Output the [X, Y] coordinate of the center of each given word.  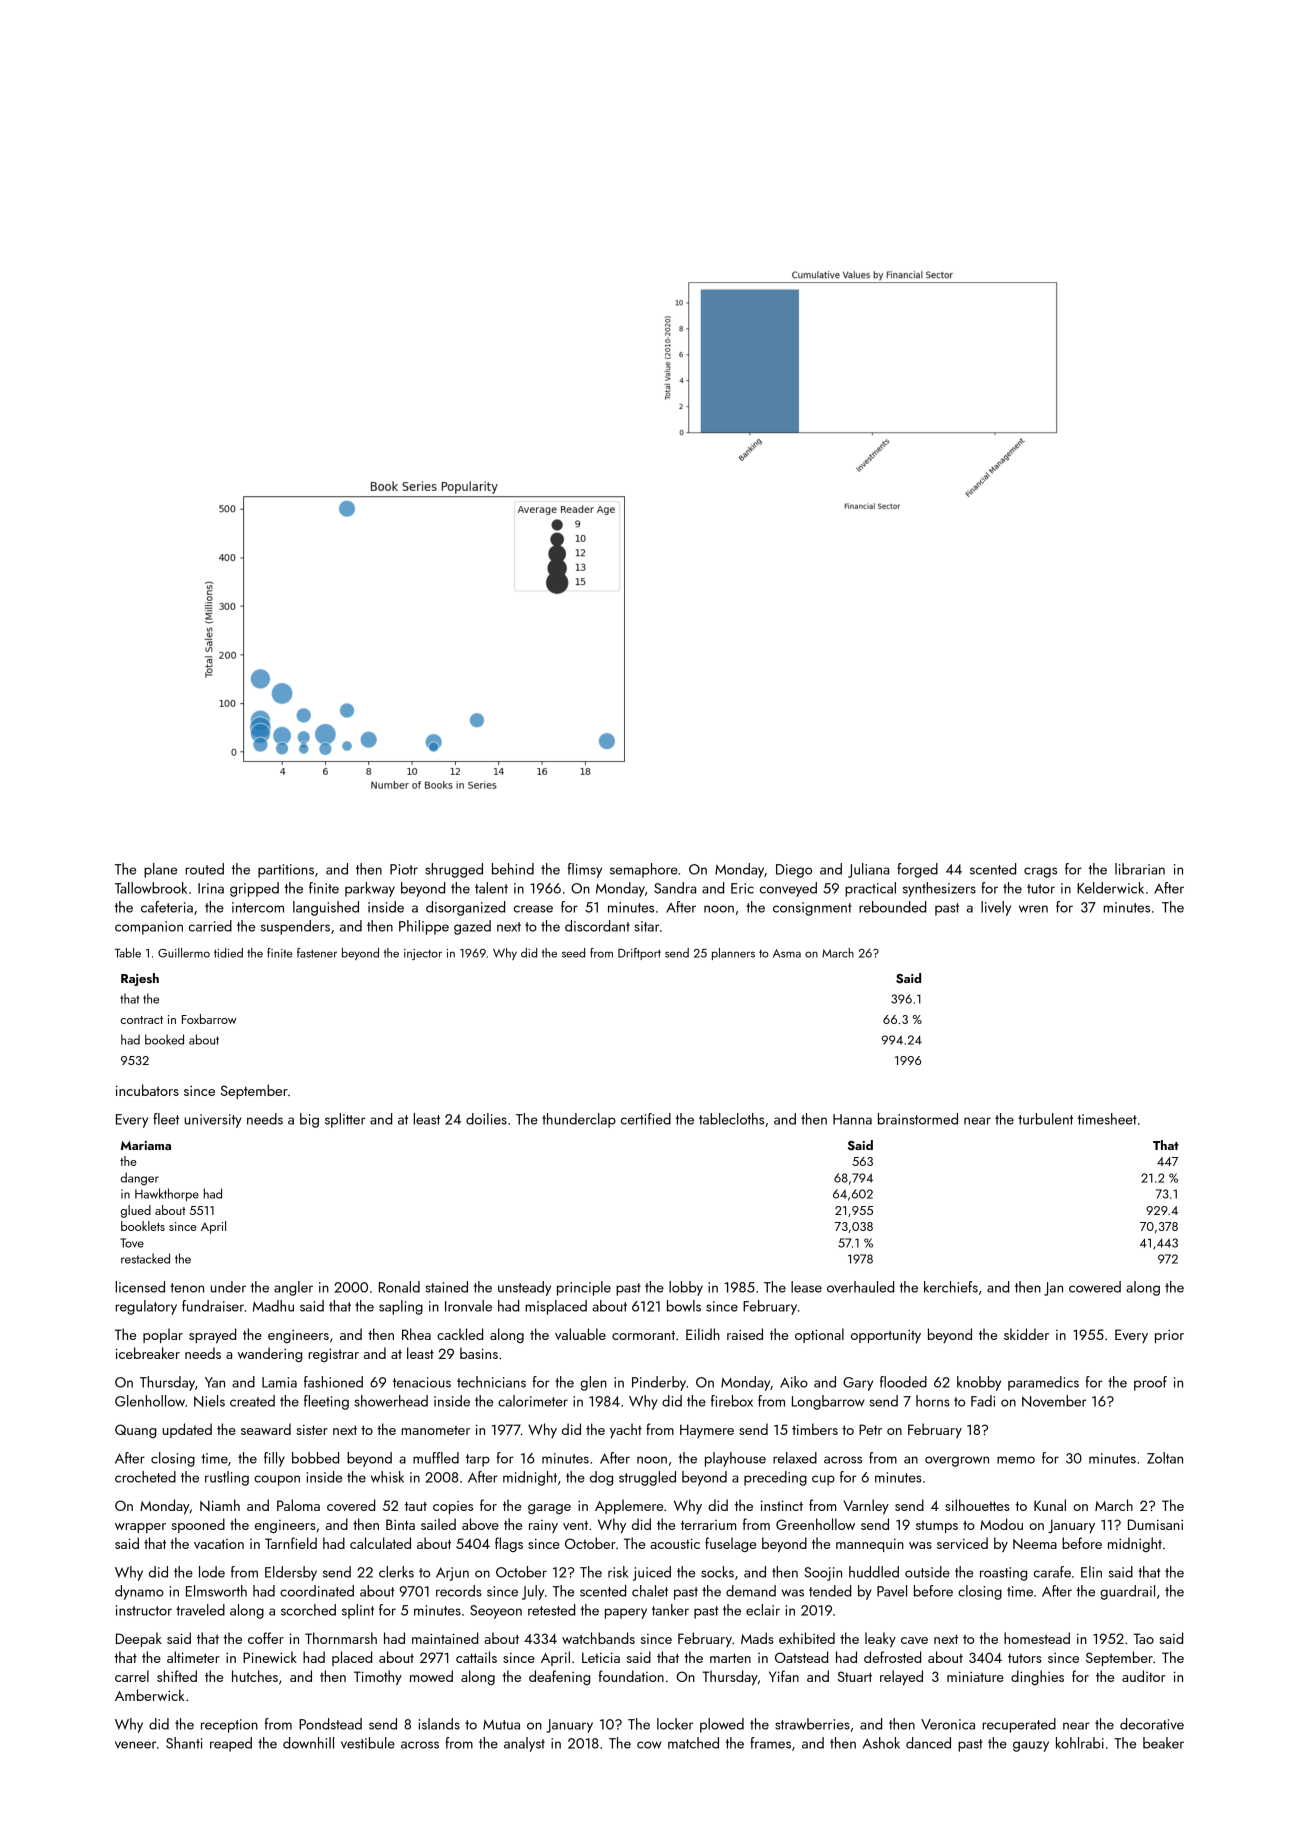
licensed [140, 1287]
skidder [1026, 1334]
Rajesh [140, 979]
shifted [177, 1676]
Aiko [794, 1382]
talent [491, 888]
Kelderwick [1110, 888]
